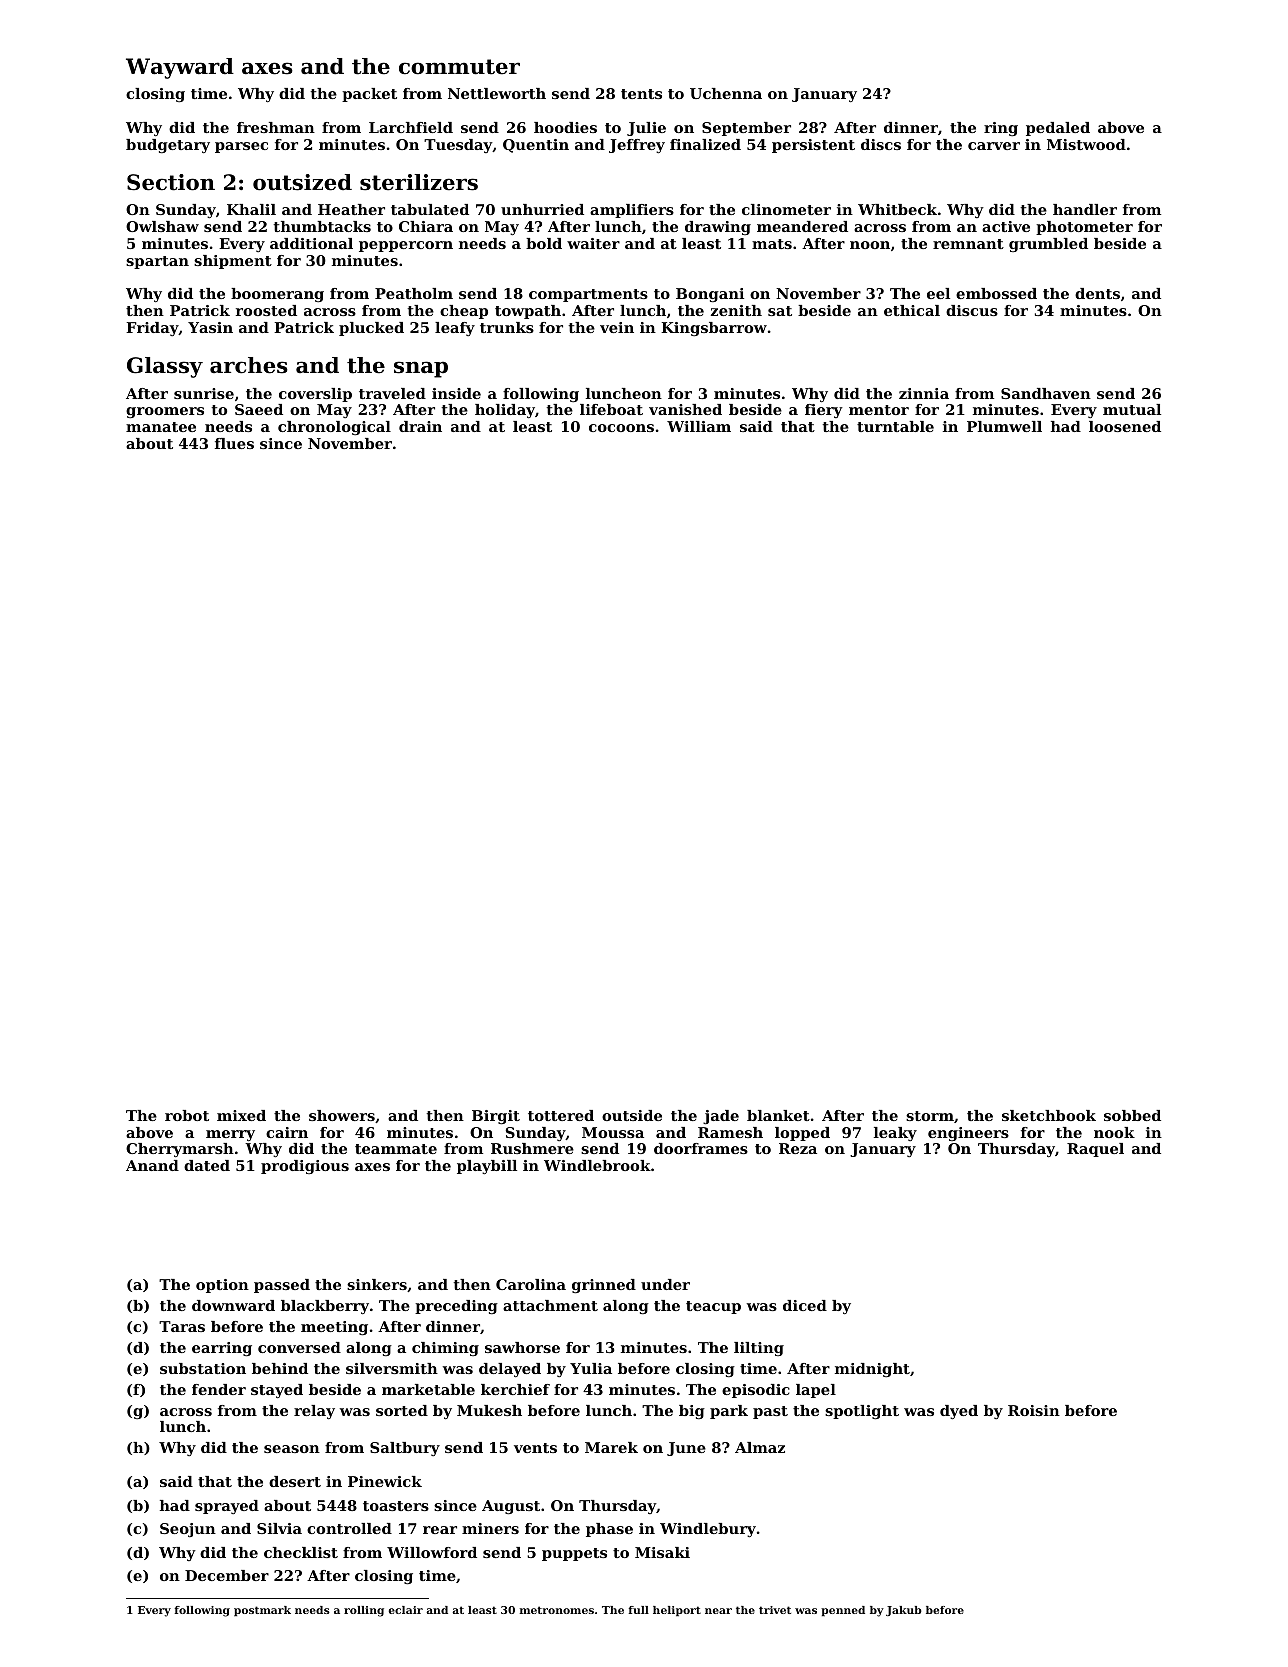 Image resolution: width=1288 pixels, height=1667 pixels. What do you see at coordinates (924, 393) in the document?
I see `zinnia` at bounding box center [924, 393].
